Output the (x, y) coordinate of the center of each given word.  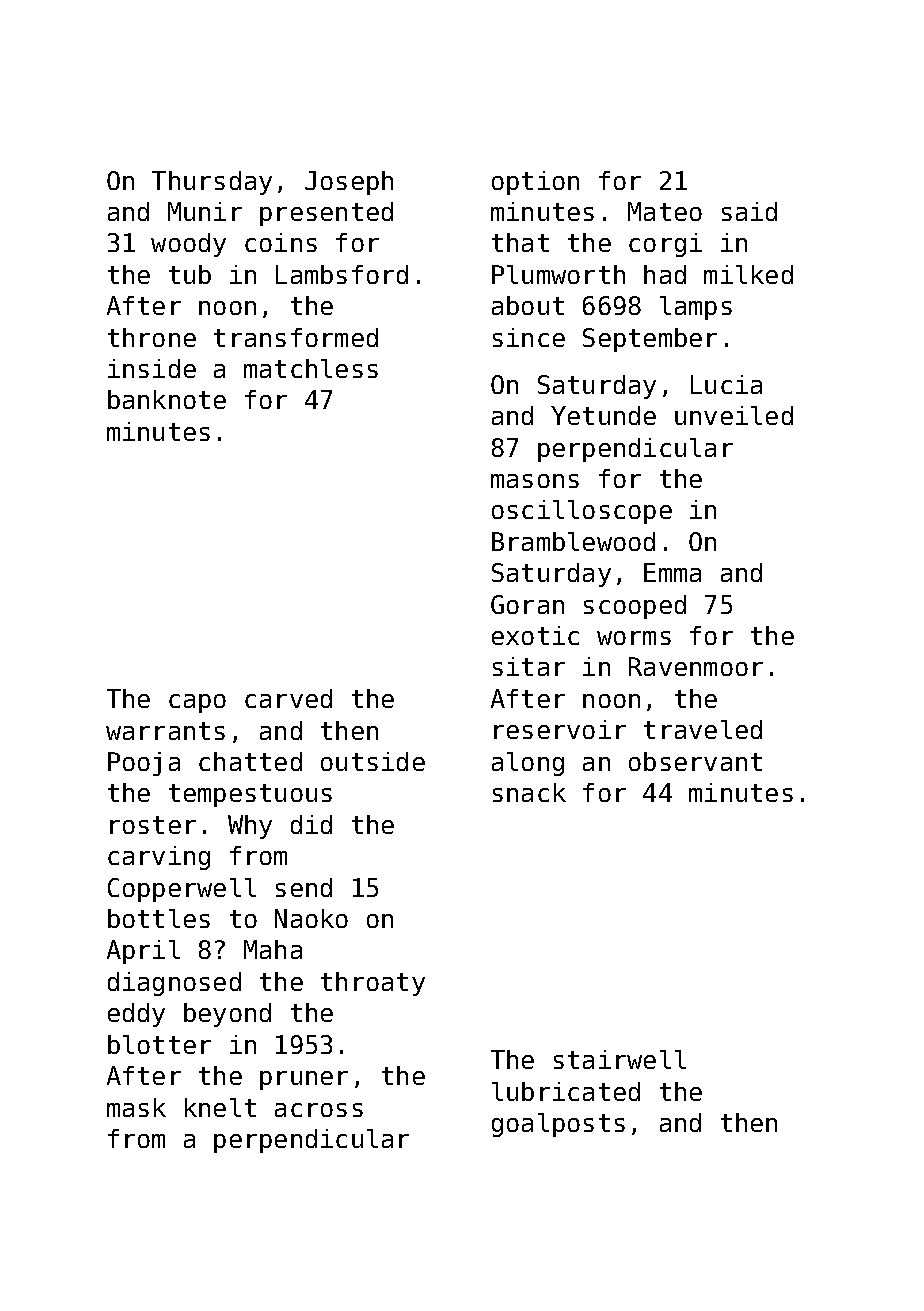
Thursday (212, 183)
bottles (159, 918)
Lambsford (342, 274)
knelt (220, 1107)
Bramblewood (573, 541)
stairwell (620, 1059)
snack (529, 792)
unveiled (734, 415)
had (665, 274)
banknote (167, 399)
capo (197, 703)
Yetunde (603, 415)
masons (535, 481)
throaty (373, 984)
